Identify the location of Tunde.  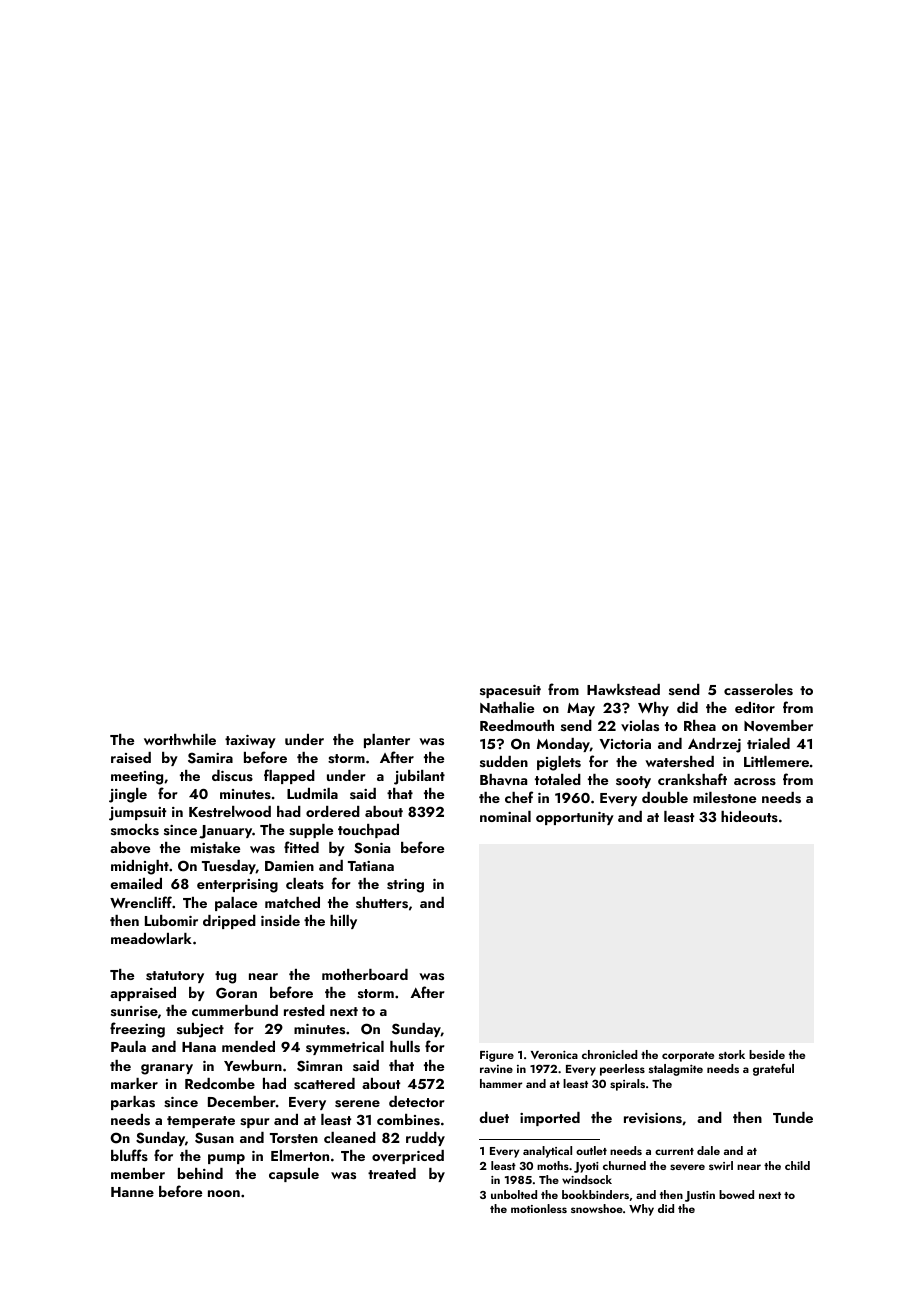
(793, 1117).
